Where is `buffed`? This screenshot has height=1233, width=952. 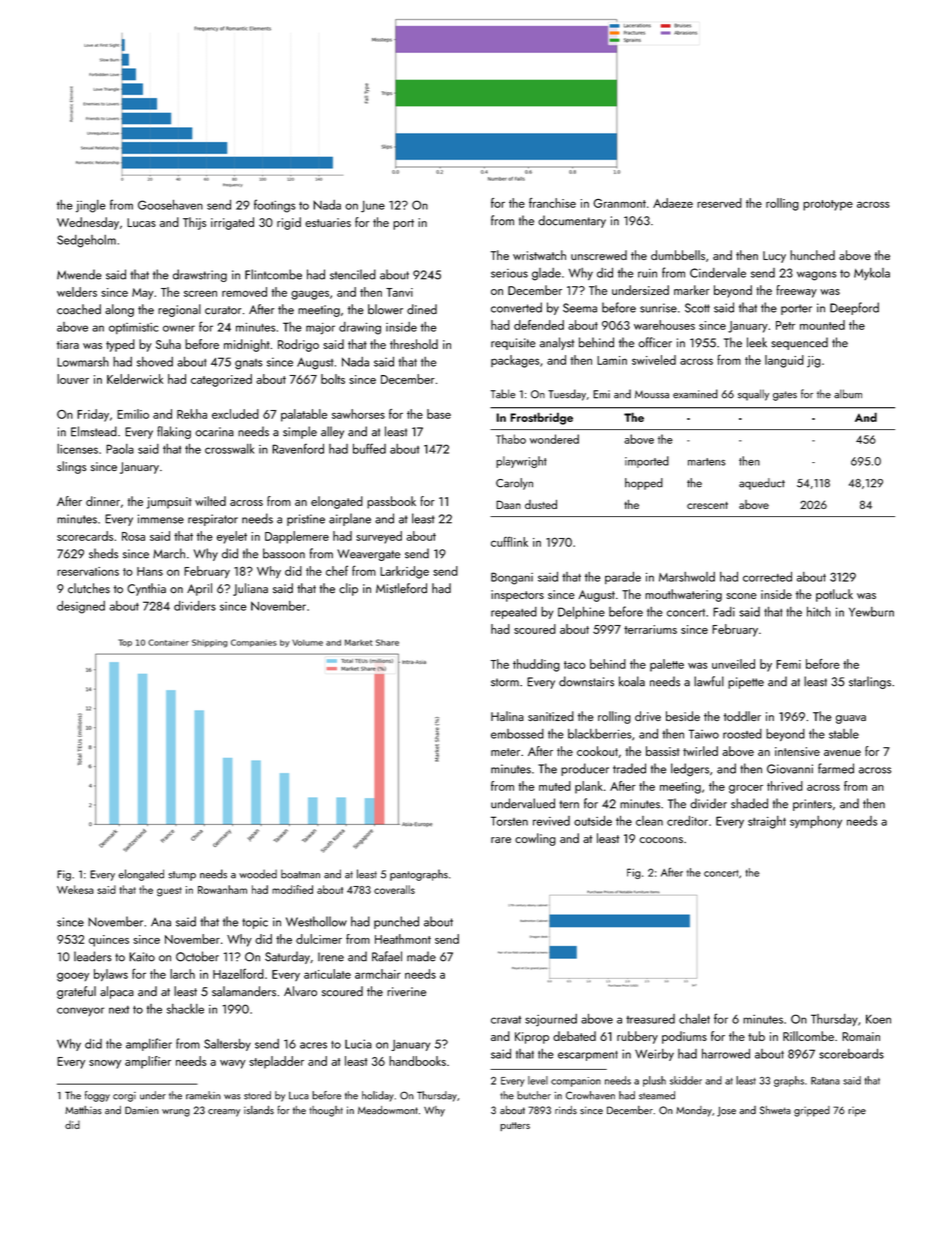
buffed is located at coordinates (369, 448).
